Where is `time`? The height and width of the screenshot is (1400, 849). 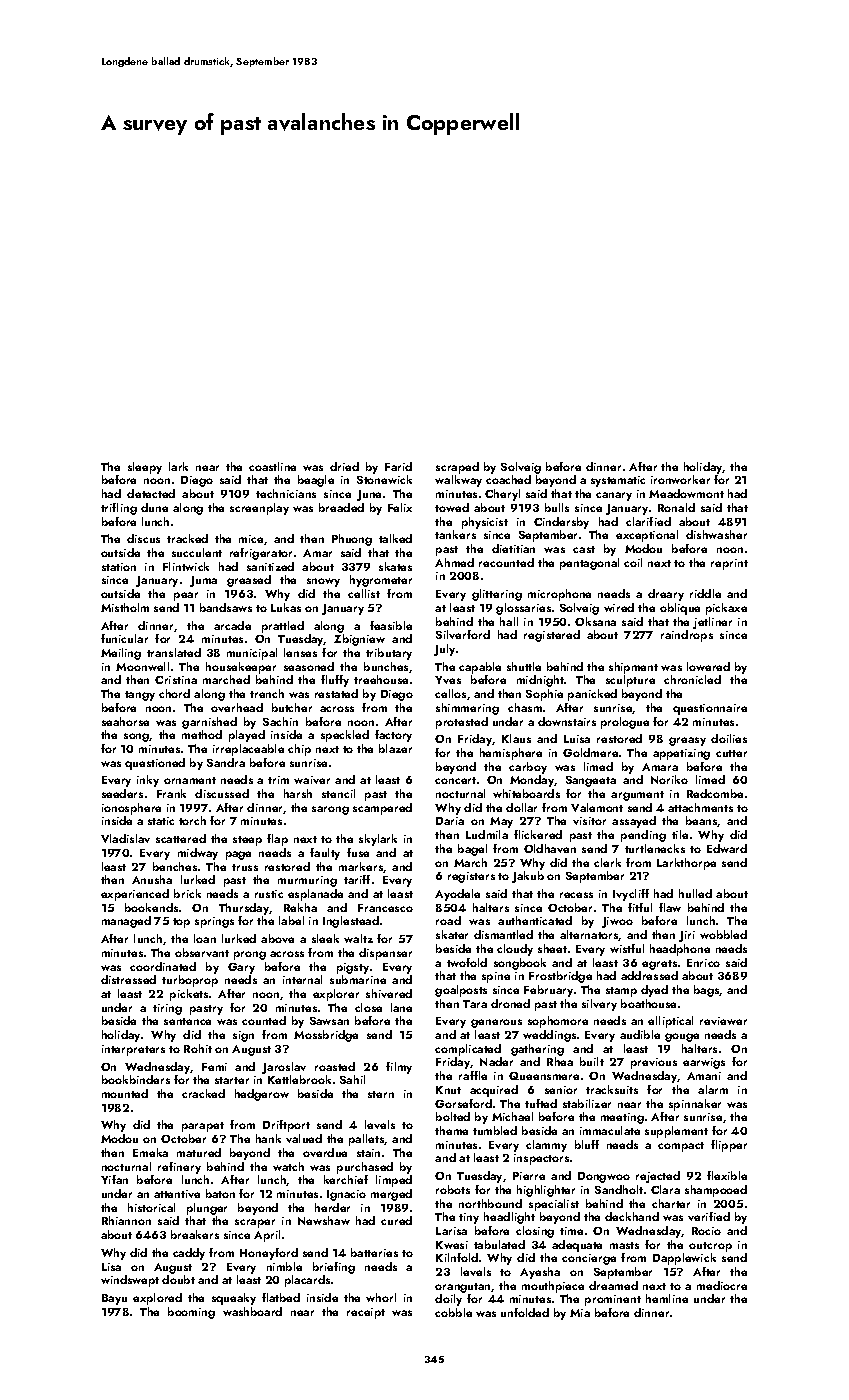
time is located at coordinates (571, 1231).
